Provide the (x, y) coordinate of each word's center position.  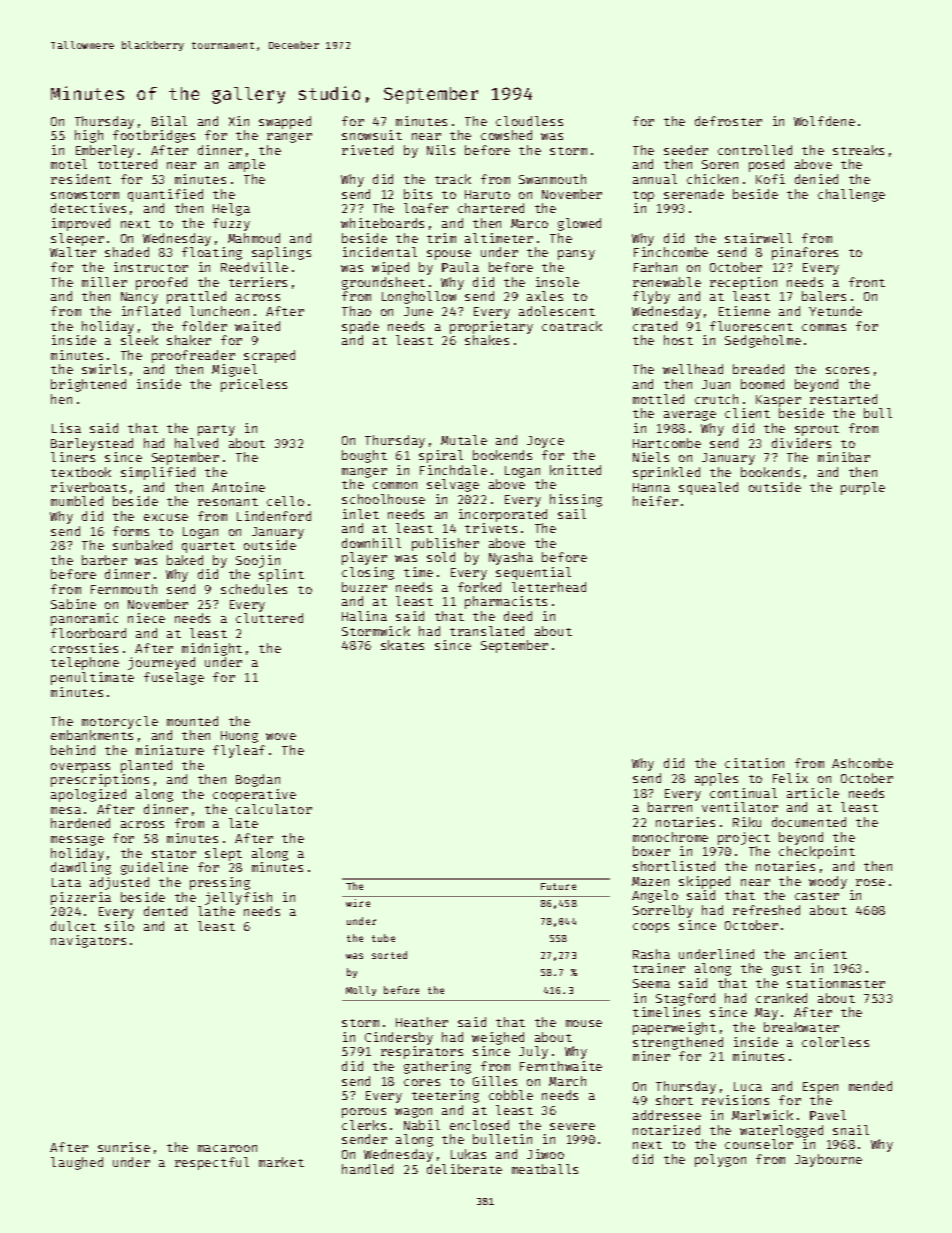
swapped (285, 122)
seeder (686, 150)
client (747, 413)
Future (558, 886)
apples (716, 779)
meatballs (545, 1169)
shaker (189, 340)
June (418, 311)
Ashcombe (862, 763)
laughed (77, 1163)
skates (402, 645)
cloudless (529, 121)
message (77, 841)
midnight (212, 649)
